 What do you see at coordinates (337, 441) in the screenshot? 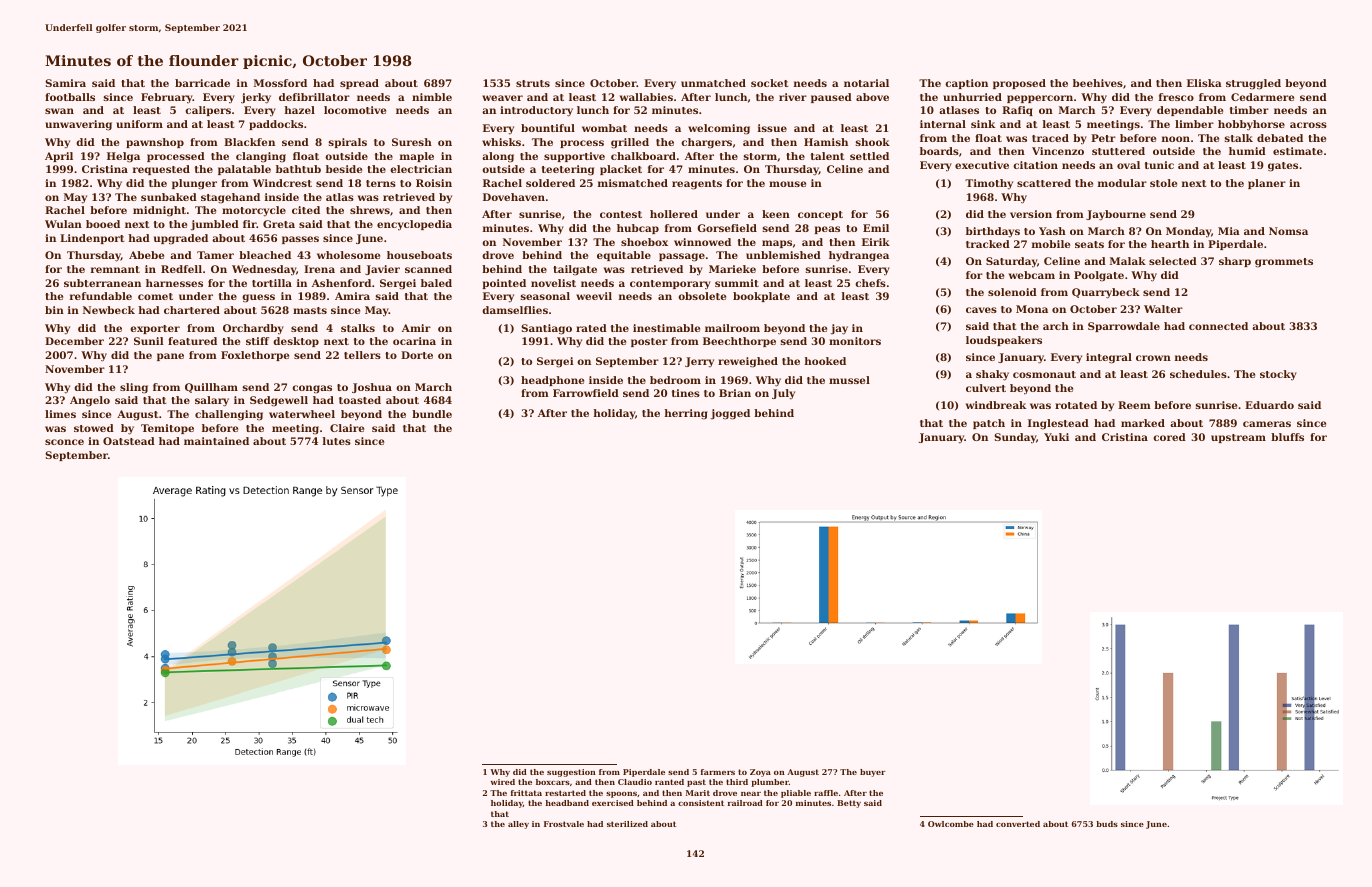
I see `lutes` at bounding box center [337, 441].
